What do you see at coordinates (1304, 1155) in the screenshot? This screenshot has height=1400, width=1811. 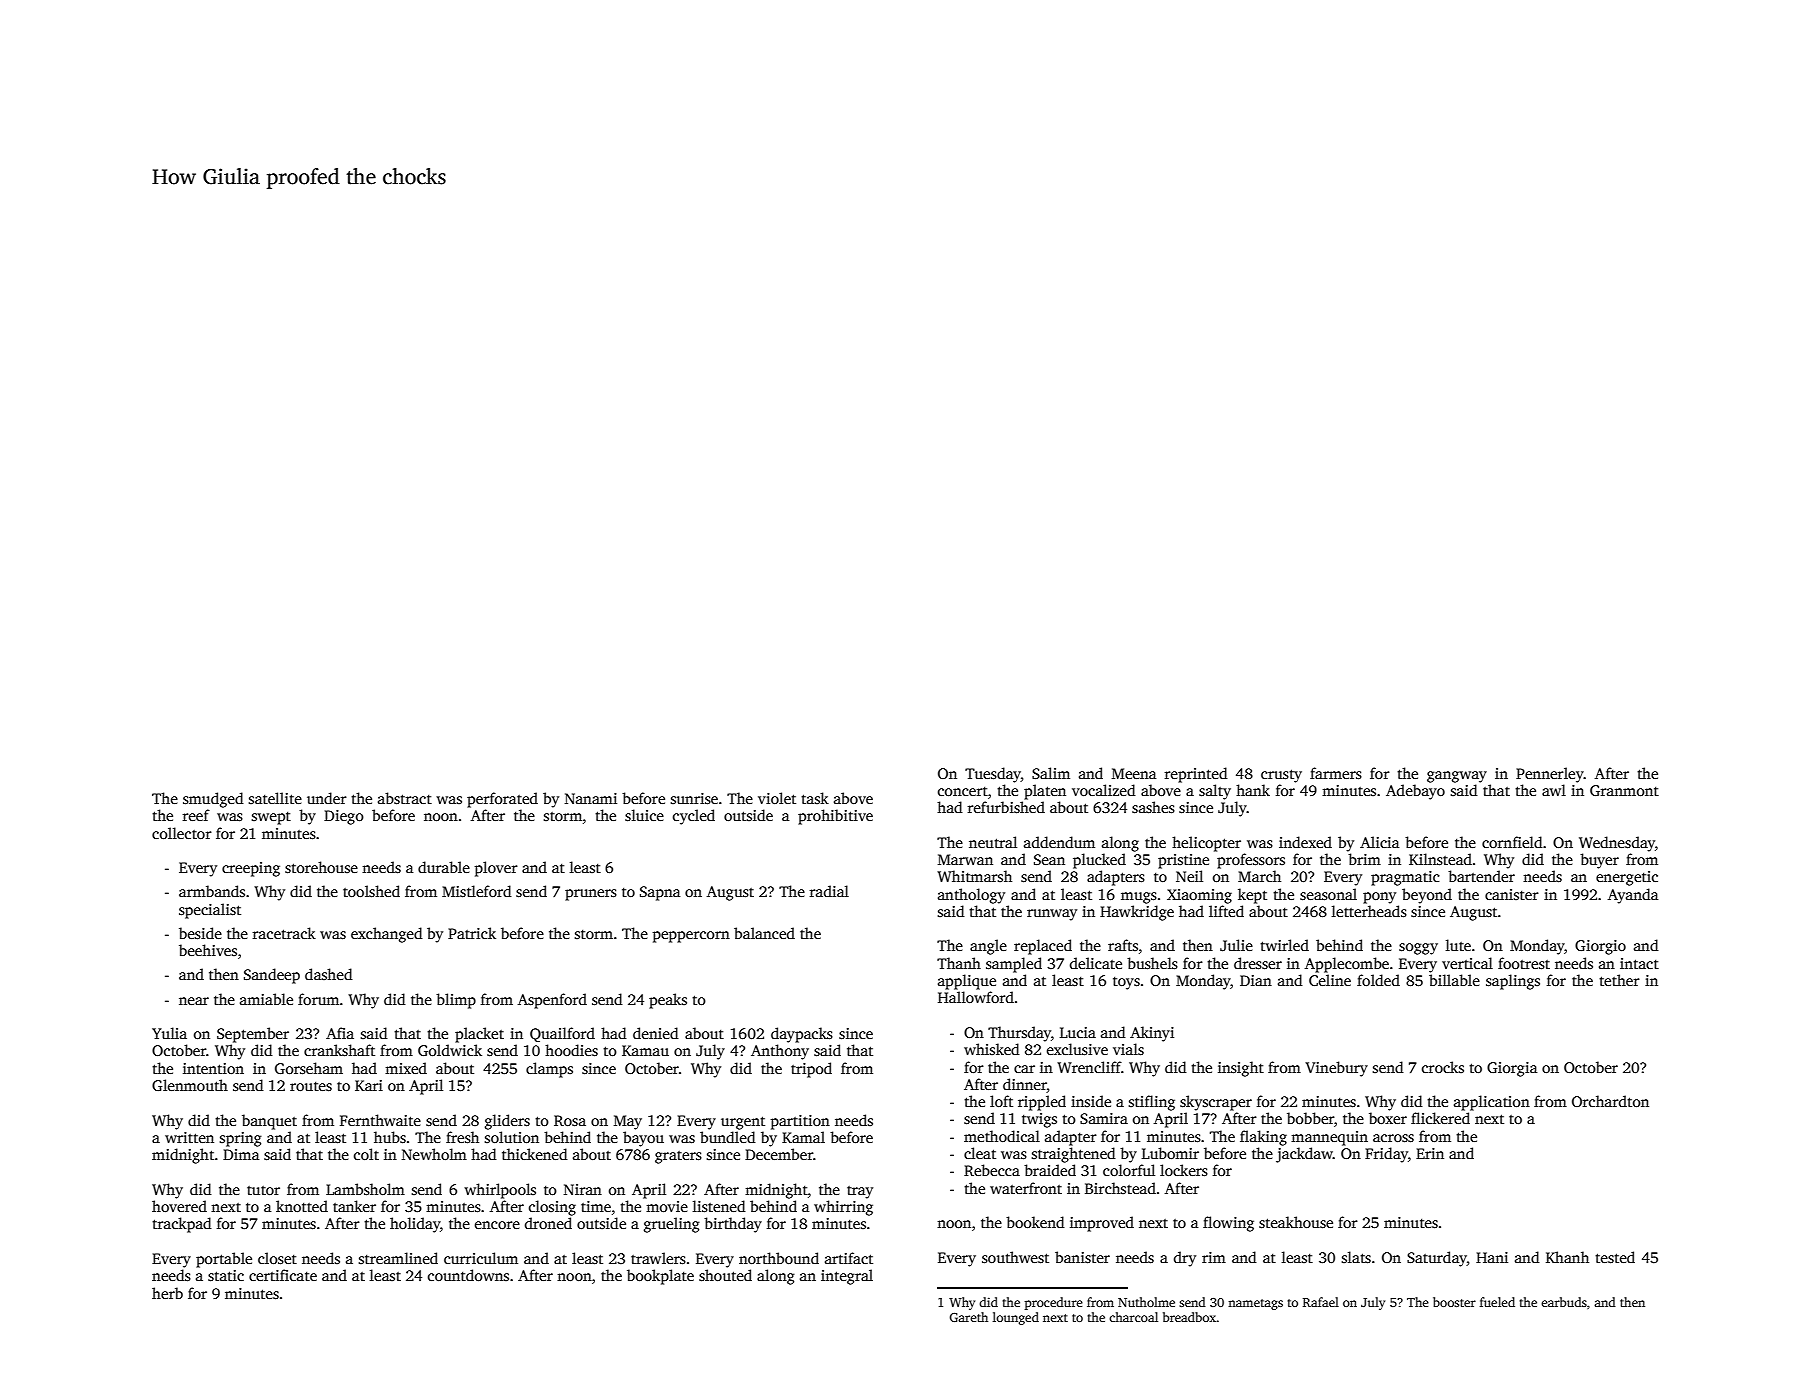 I see `jackdaw` at bounding box center [1304, 1155].
